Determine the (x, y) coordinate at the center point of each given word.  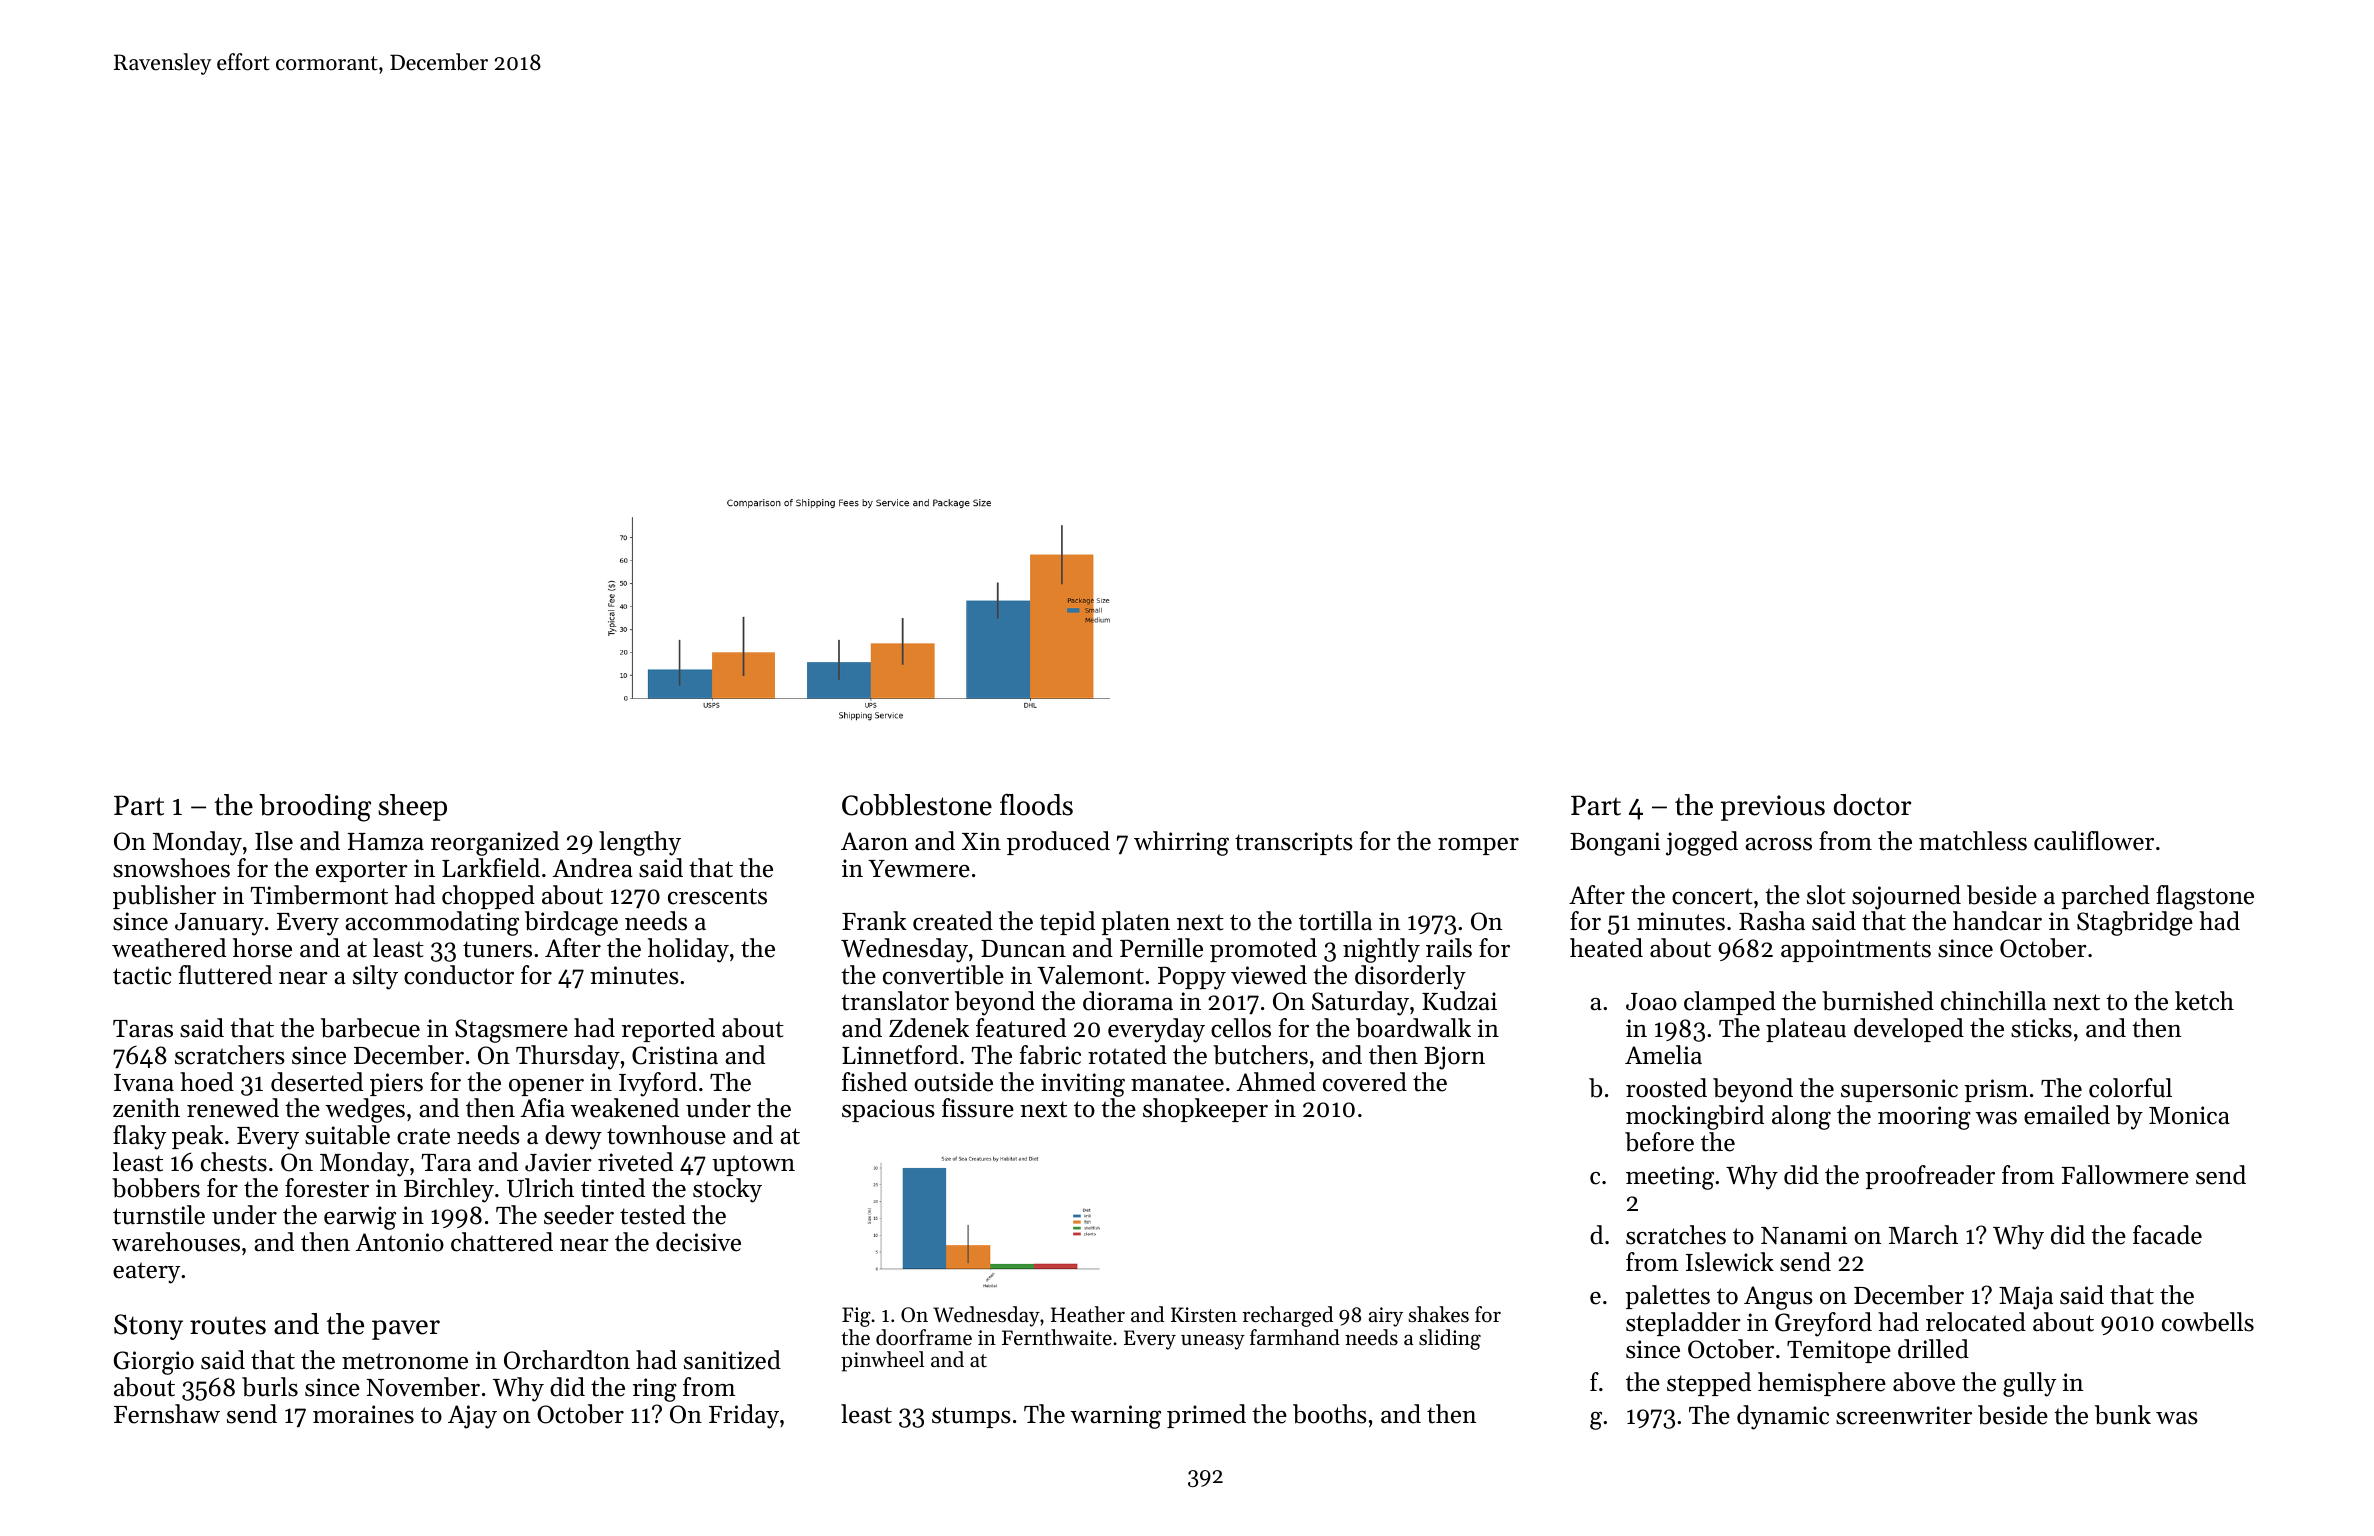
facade (2167, 1235)
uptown (753, 1165)
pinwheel (882, 1361)
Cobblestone (917, 805)
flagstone (2205, 897)
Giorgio (154, 1363)
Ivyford (658, 1084)
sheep (412, 807)
